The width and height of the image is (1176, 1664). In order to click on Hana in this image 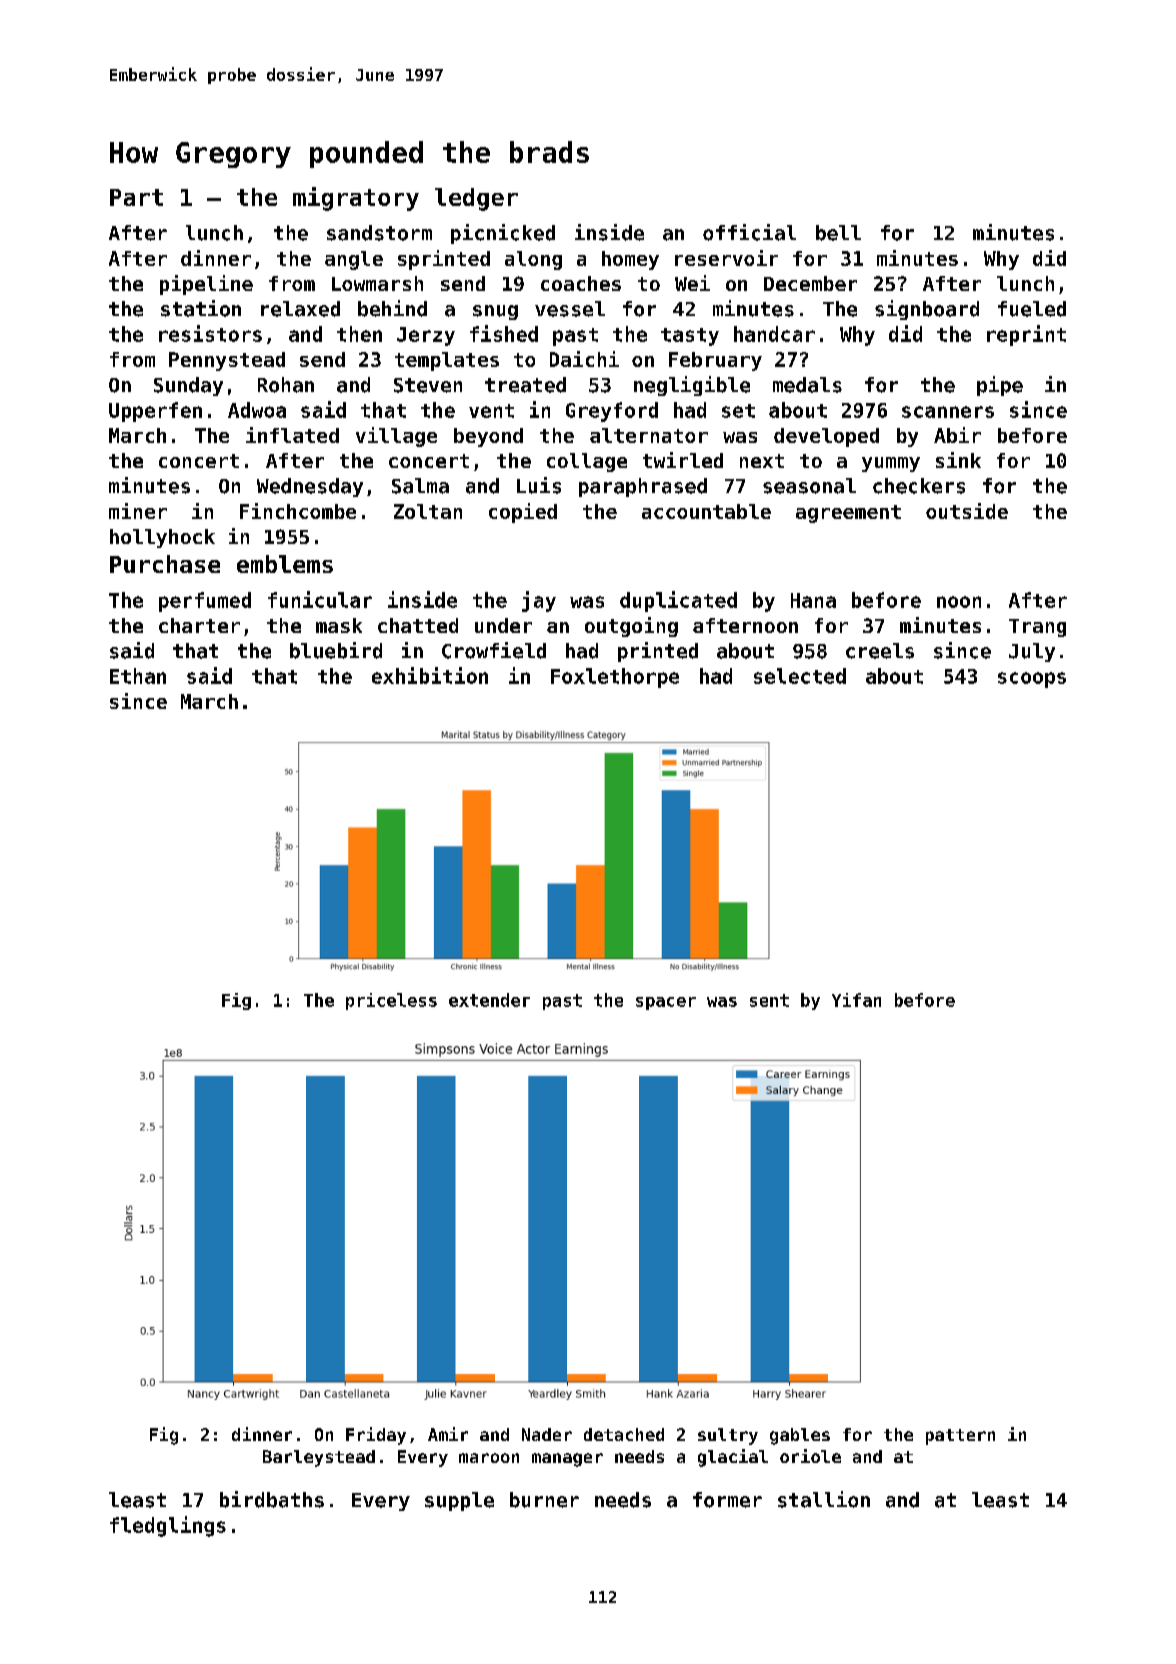, I will do `click(813, 600)`.
